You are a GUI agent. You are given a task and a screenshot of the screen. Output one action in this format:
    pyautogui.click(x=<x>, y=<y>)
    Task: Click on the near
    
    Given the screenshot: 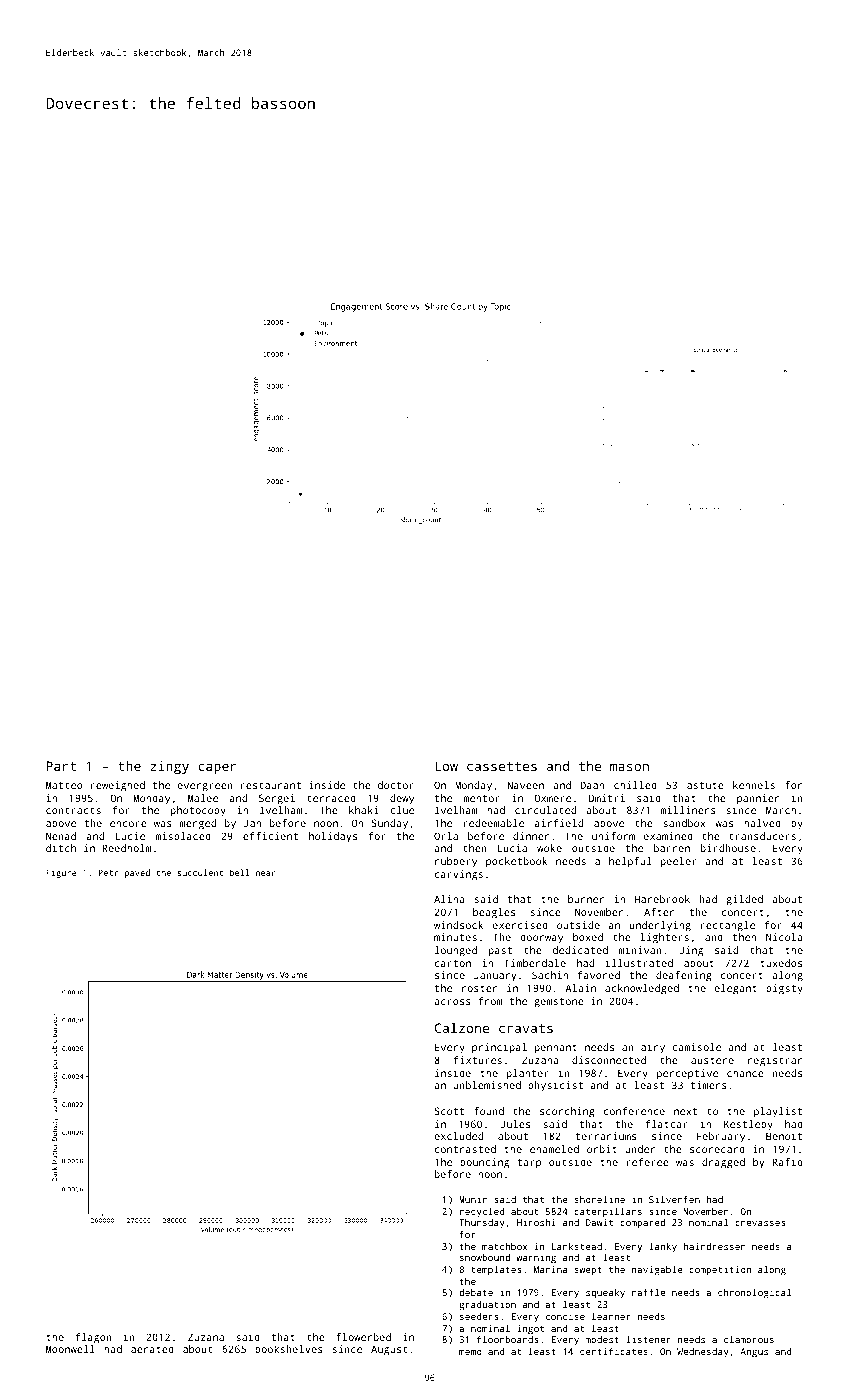 What is the action you would take?
    pyautogui.click(x=266, y=873)
